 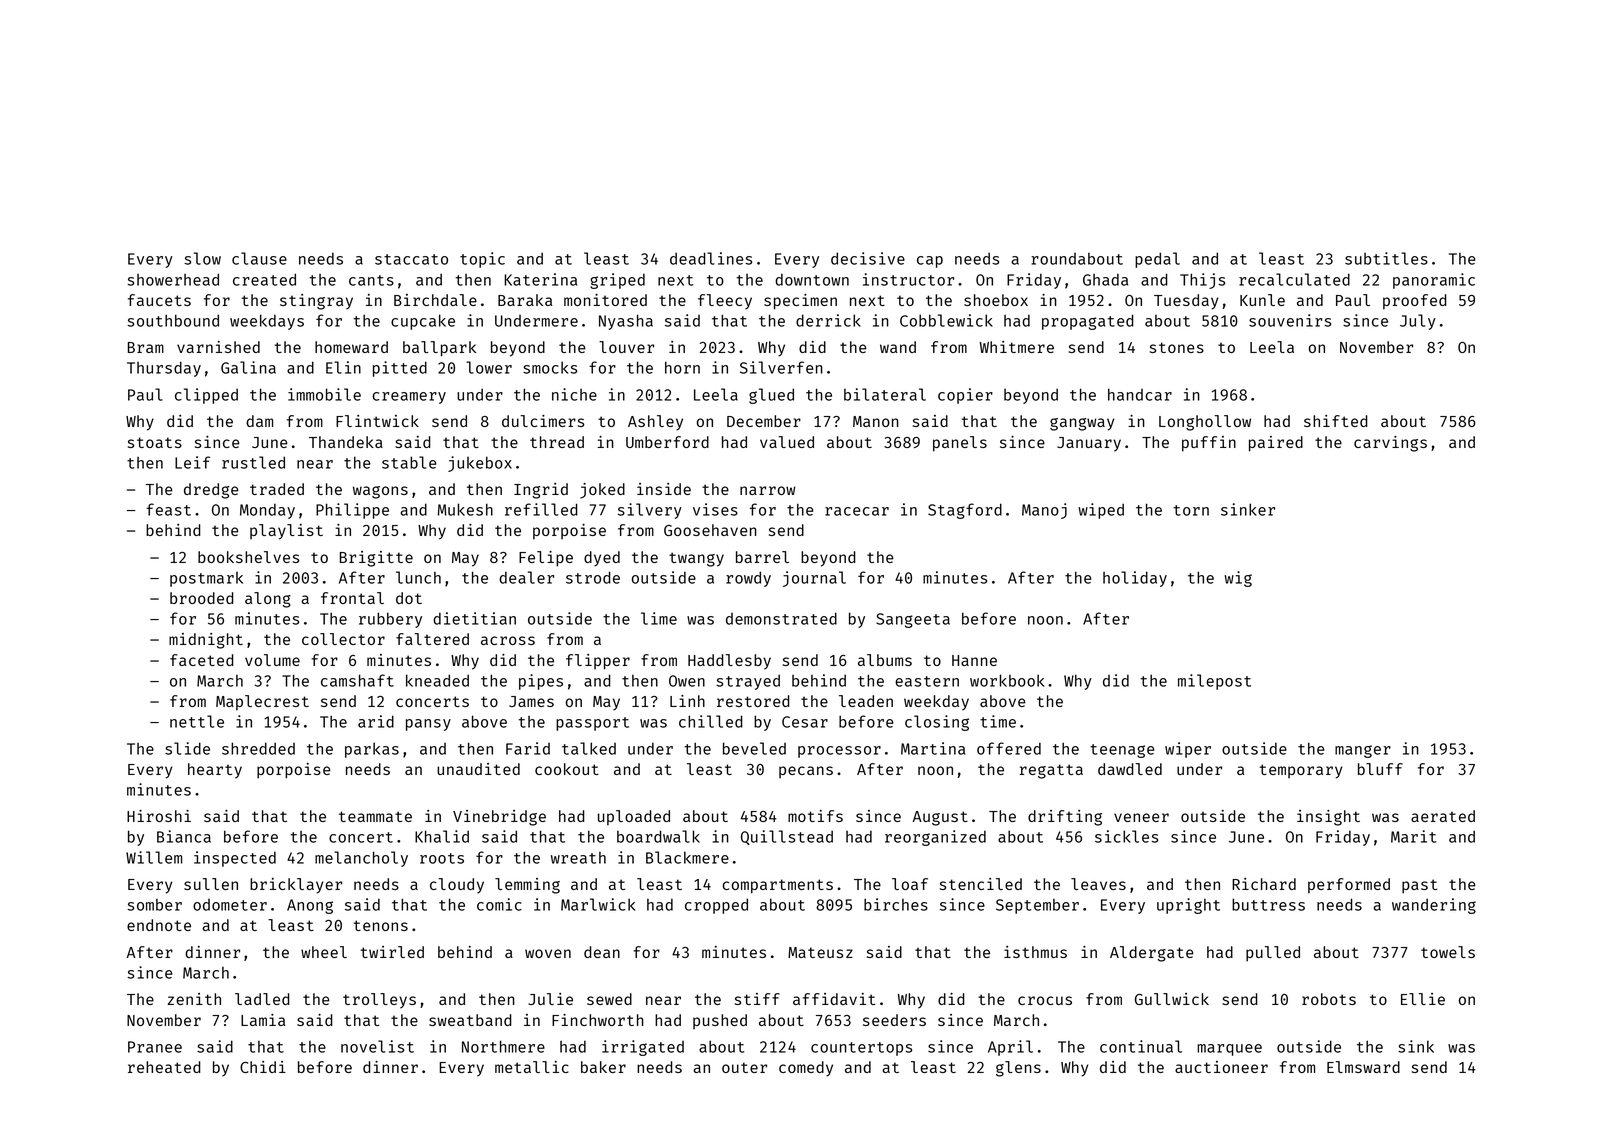 What do you see at coordinates (1214, 682) in the screenshot?
I see `milepost` at bounding box center [1214, 682].
